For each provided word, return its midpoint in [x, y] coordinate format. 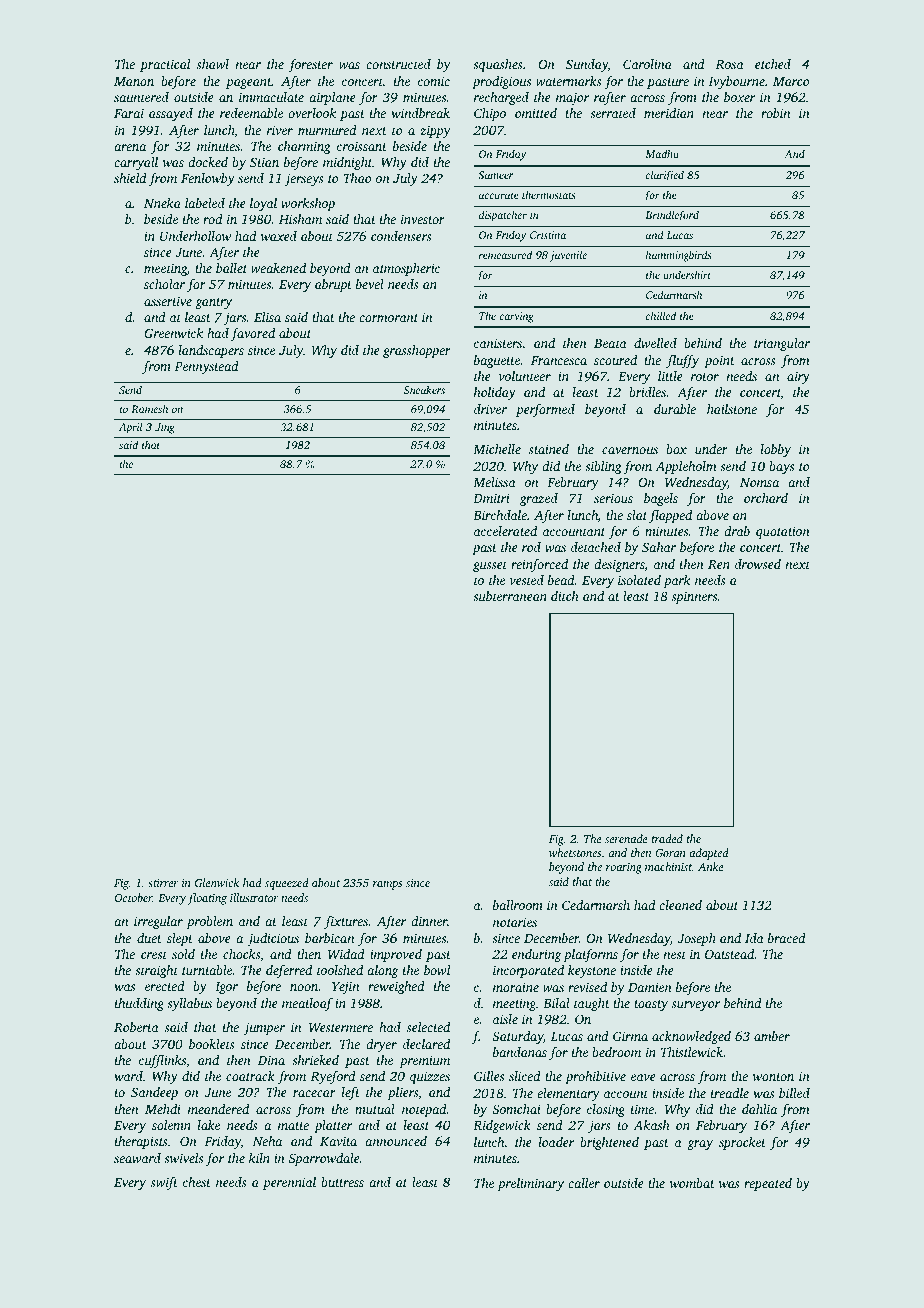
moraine [516, 987]
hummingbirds [678, 256]
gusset [490, 566]
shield [130, 178]
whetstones [575, 852]
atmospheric [406, 269]
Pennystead [206, 367]
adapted [709, 854]
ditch [565, 596]
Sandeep [154, 1093]
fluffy [682, 361]
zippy [435, 131]
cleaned [680, 905]
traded [667, 838]
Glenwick [217, 882]
